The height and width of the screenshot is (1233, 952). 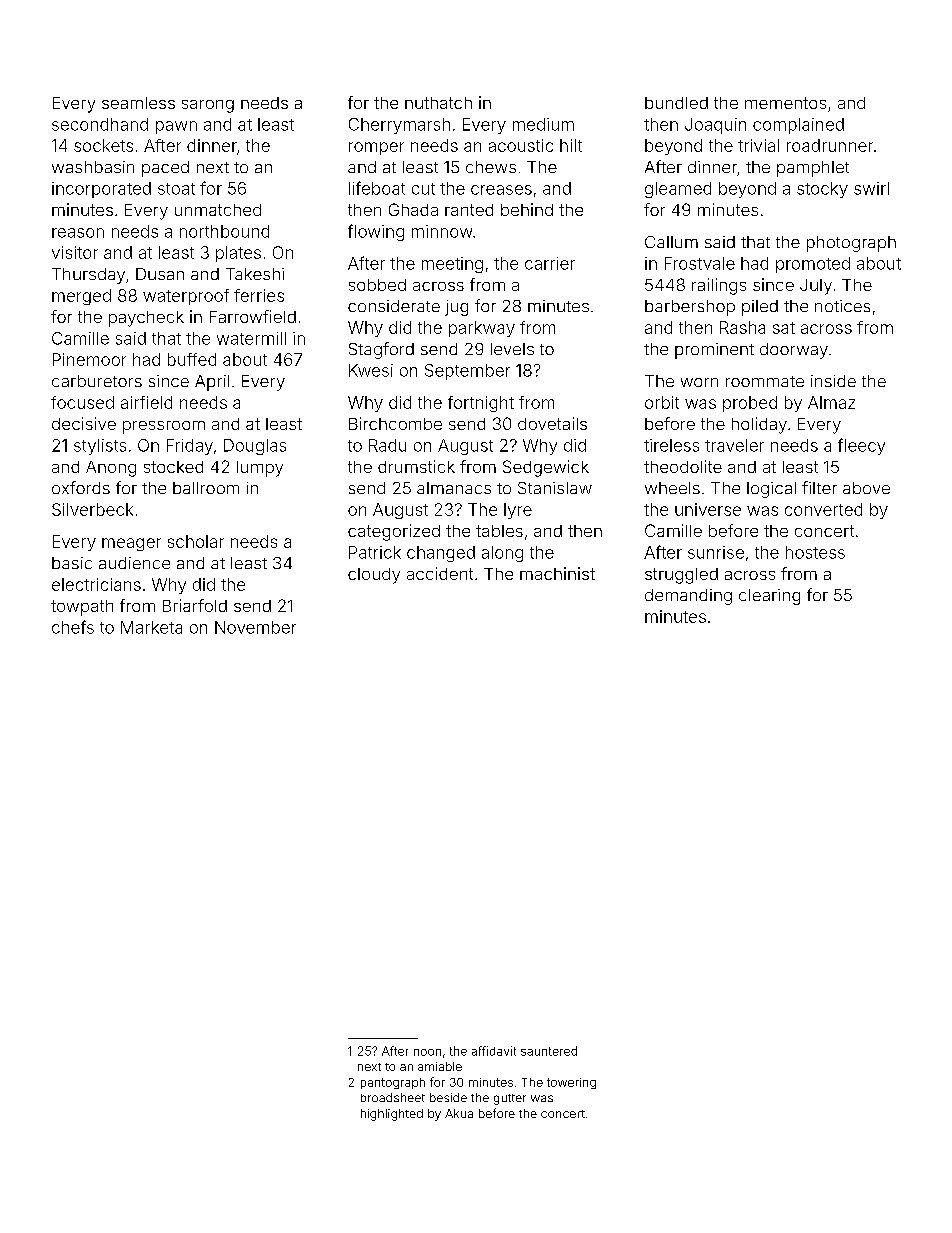 I want to click on Cherrymarsh, so click(x=399, y=126).
